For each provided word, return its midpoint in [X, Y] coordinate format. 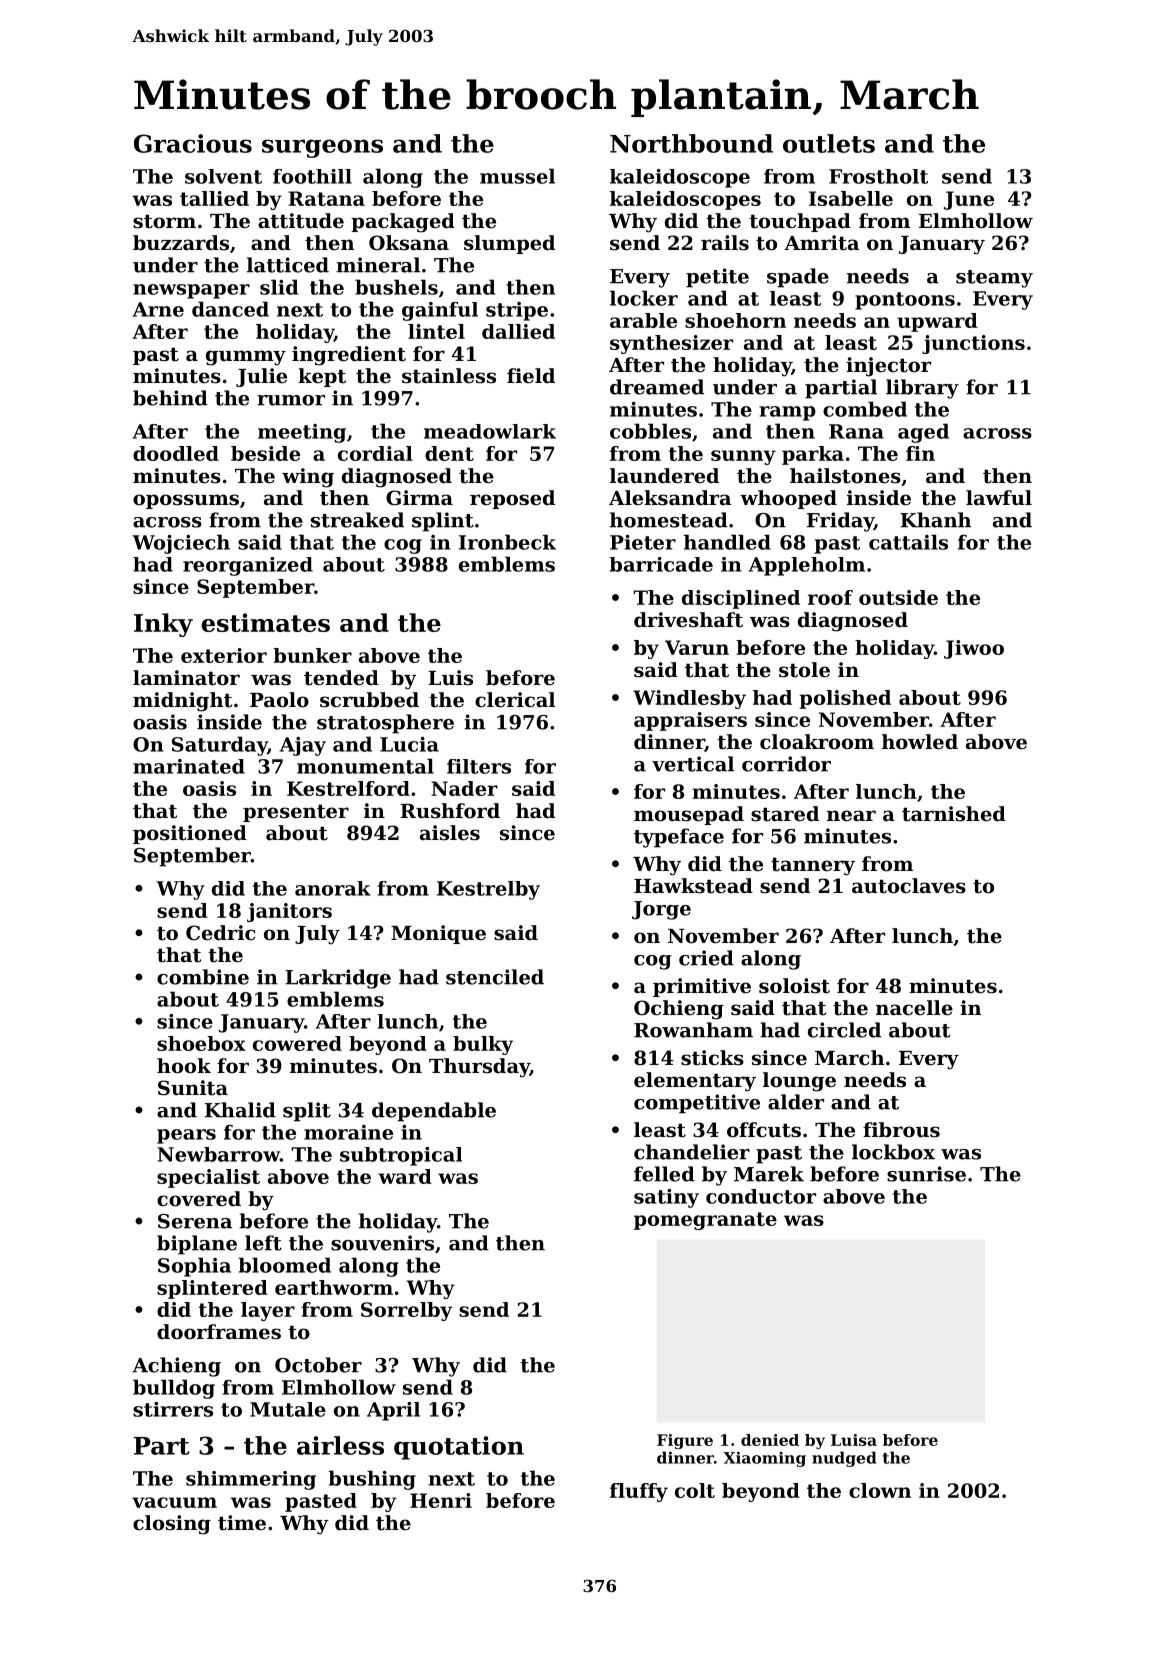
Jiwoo [974, 649]
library [922, 389]
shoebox [201, 1043]
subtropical [401, 1156]
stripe [517, 311]
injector [888, 367]
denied [770, 1440]
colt [695, 1490]
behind [170, 398]
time [242, 1523]
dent [449, 453]
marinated [189, 766]
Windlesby [689, 699]
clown [880, 1490]
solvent [223, 176]
